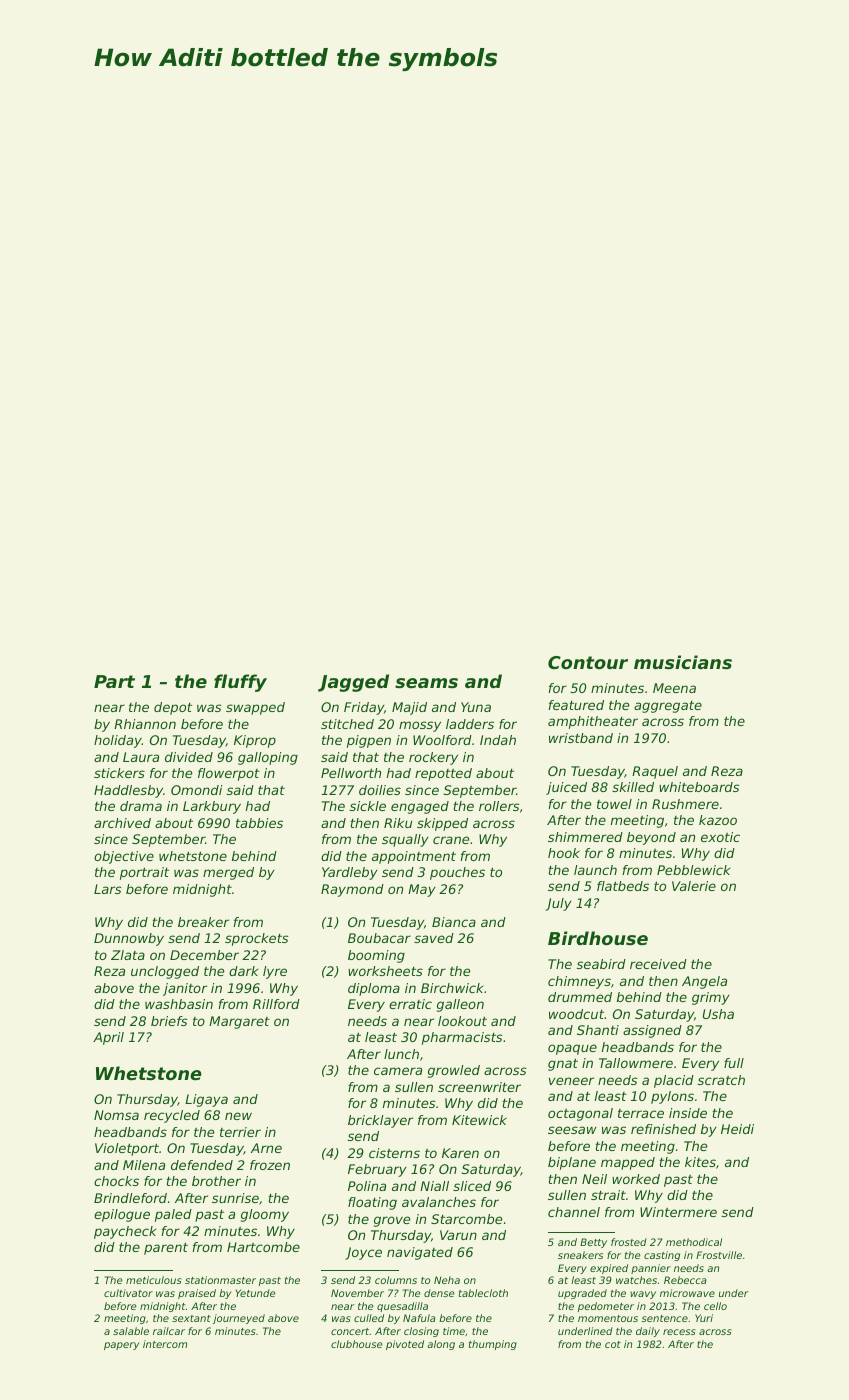  Describe the element at coordinates (460, 1153) in the screenshot. I see `Karen` at that location.
